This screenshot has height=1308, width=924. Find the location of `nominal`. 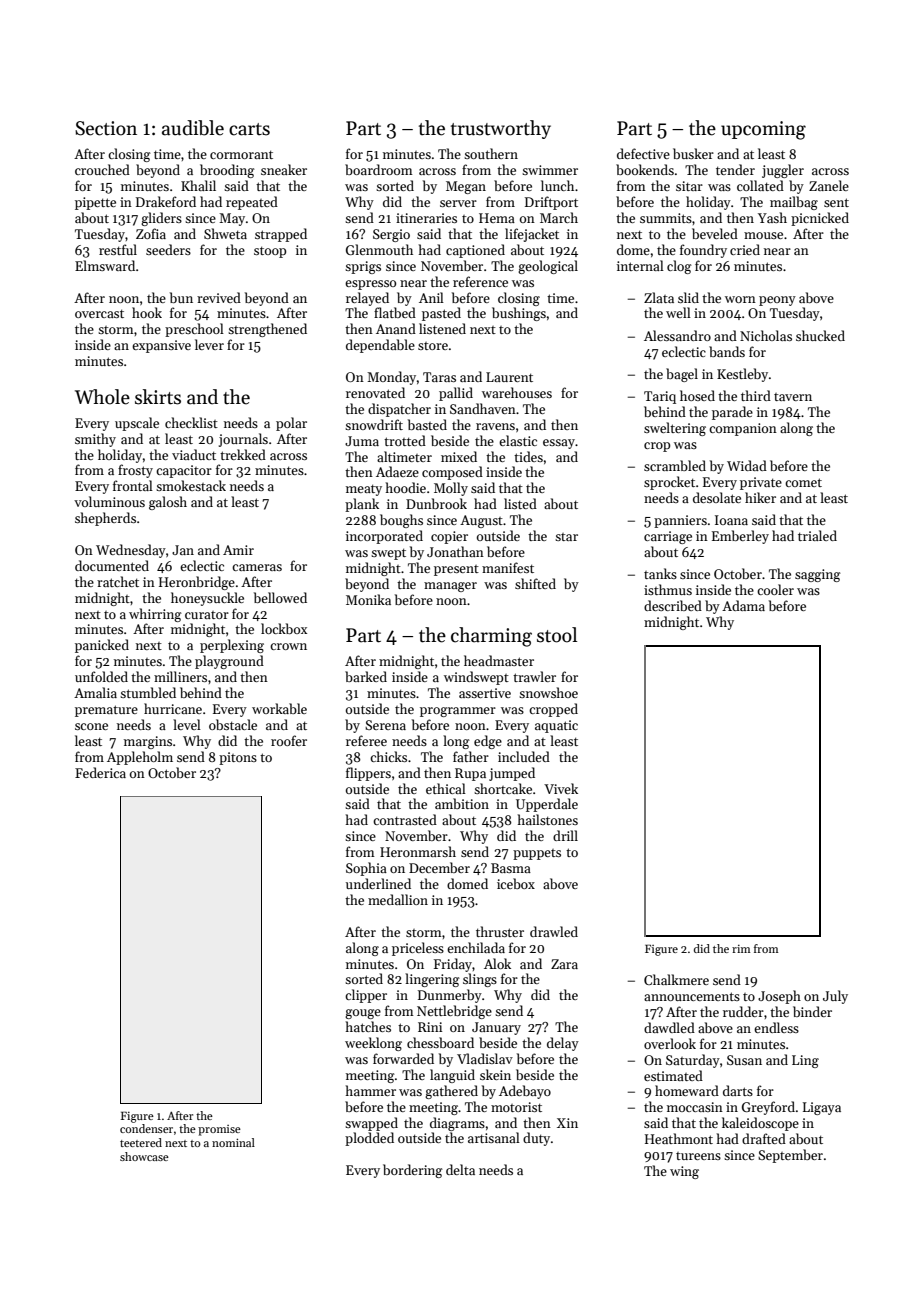

nominal is located at coordinates (233, 1142).
